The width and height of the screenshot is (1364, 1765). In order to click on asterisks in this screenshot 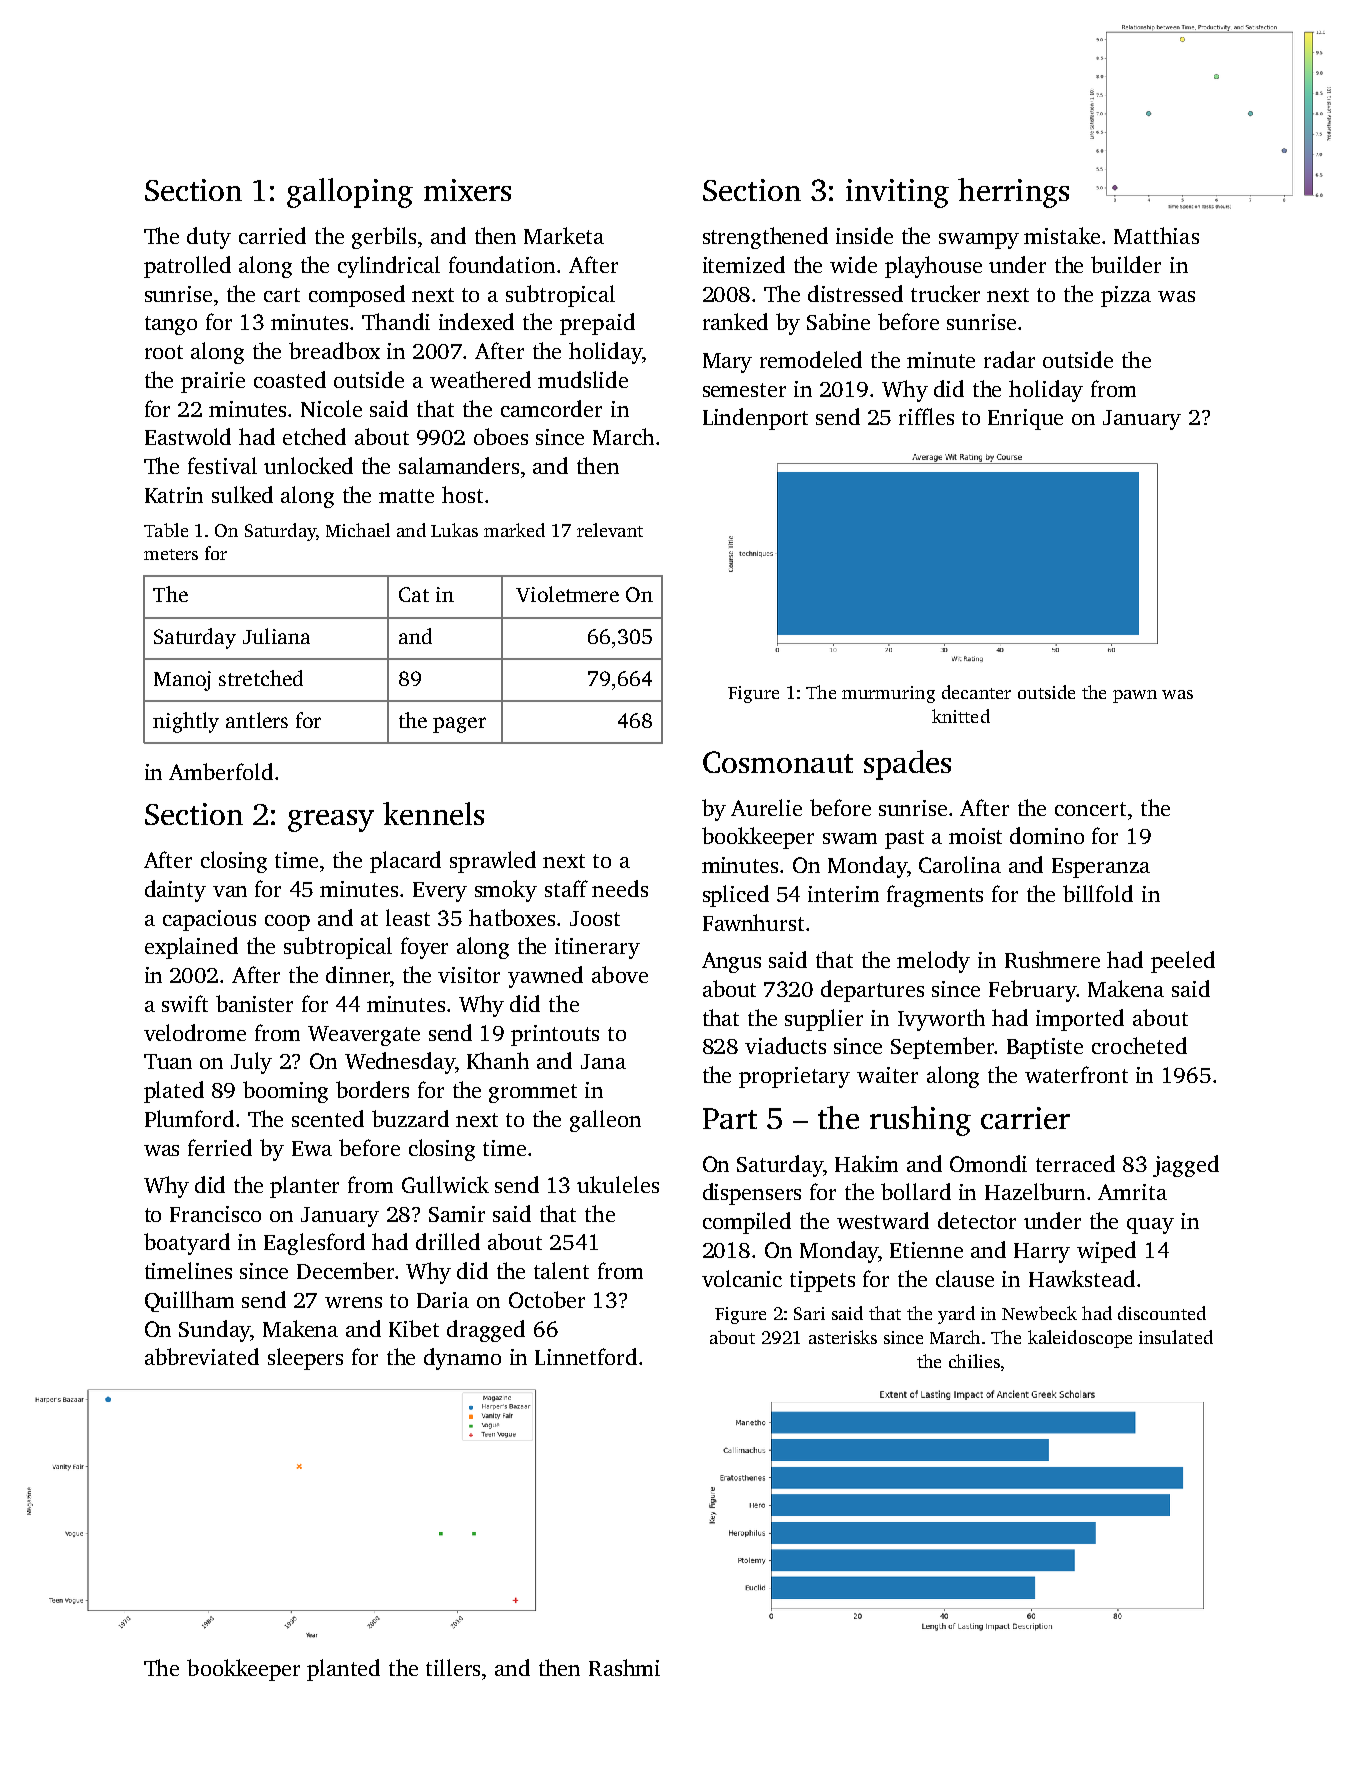, I will do `click(843, 1337)`.
